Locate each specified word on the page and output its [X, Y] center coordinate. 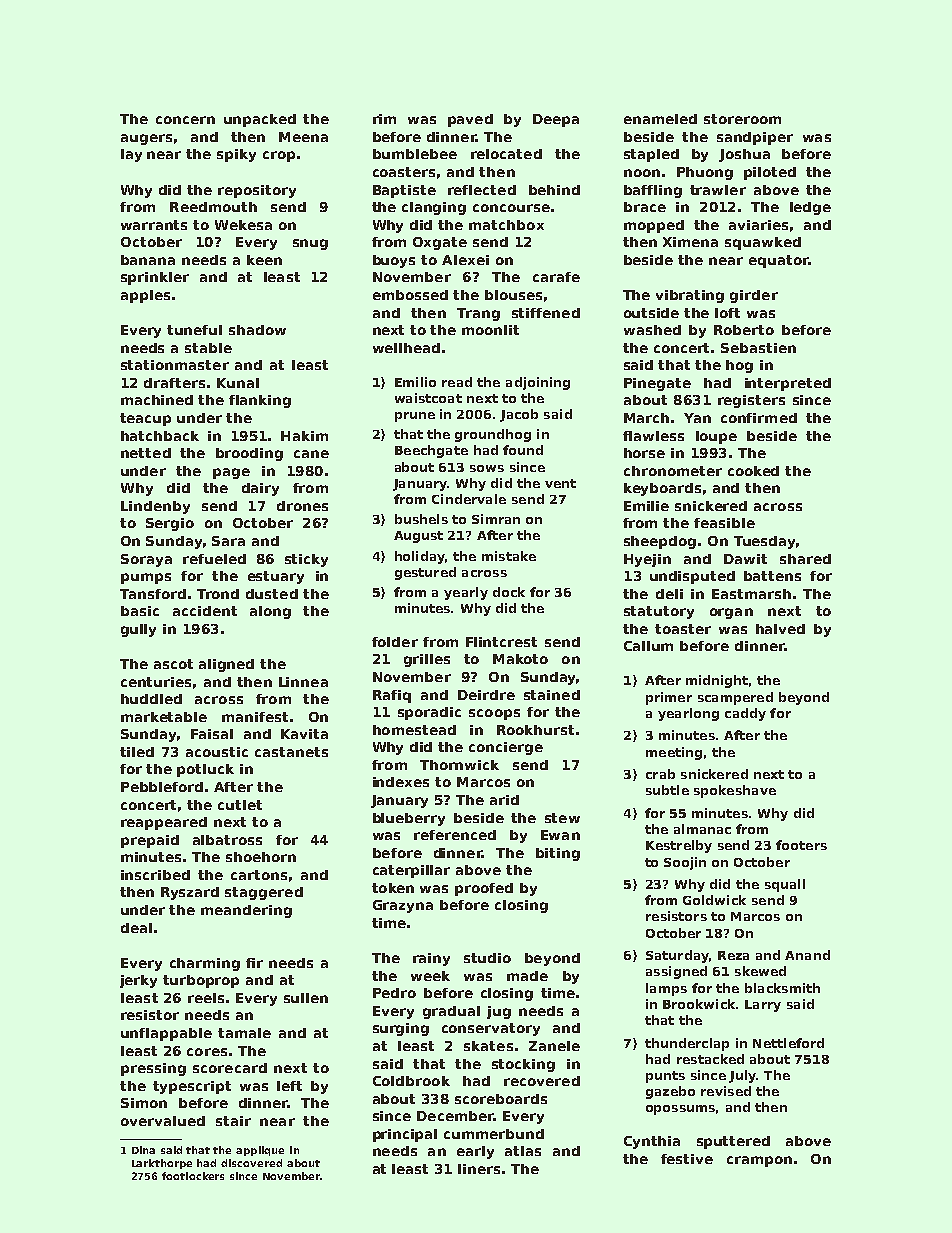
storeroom [742, 119]
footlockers [193, 1176]
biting [558, 854]
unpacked [260, 120]
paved [470, 120]
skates [488, 1046]
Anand [807, 955]
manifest [255, 717]
